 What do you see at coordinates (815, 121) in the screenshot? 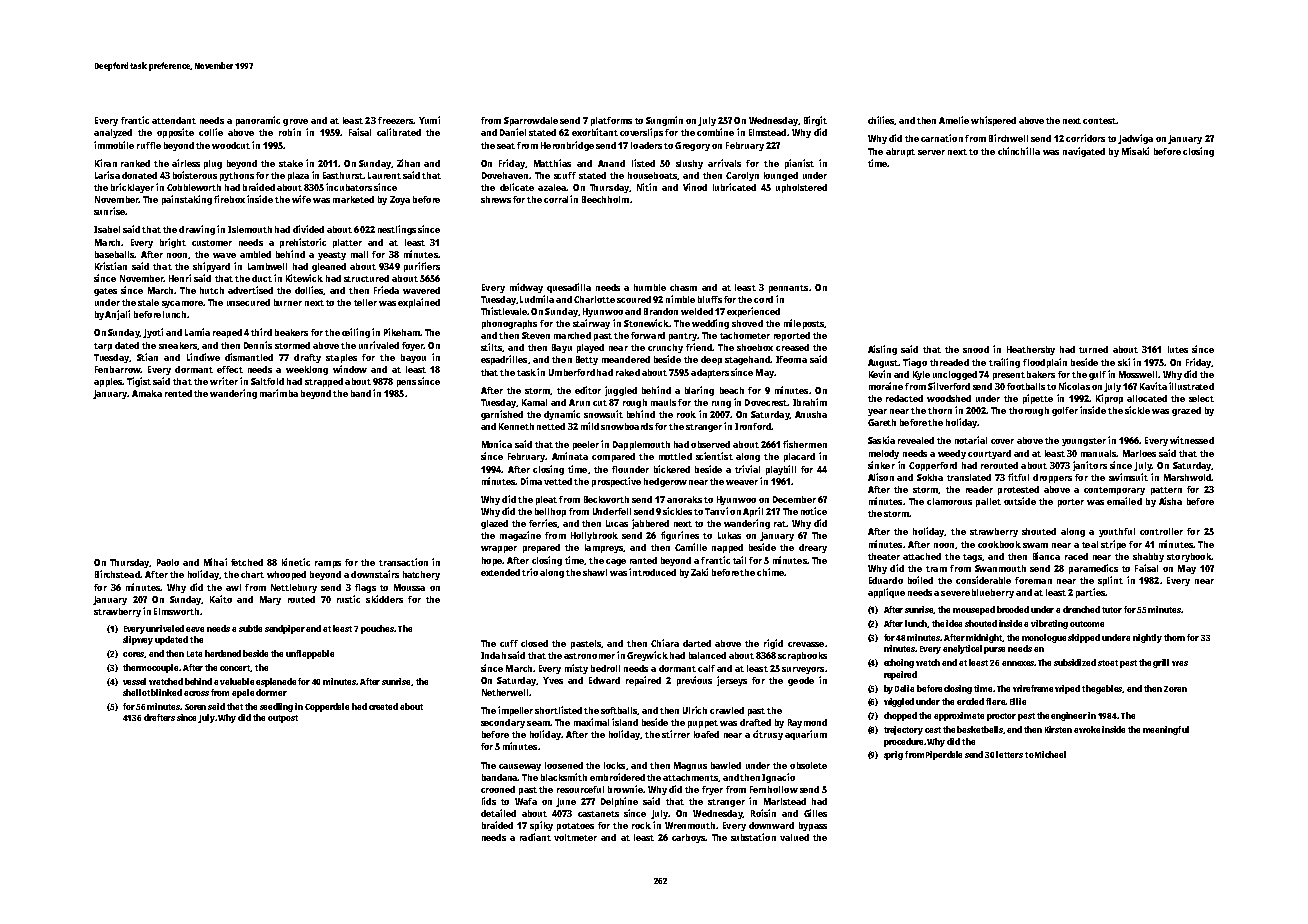
I see `Birgit` at bounding box center [815, 121].
